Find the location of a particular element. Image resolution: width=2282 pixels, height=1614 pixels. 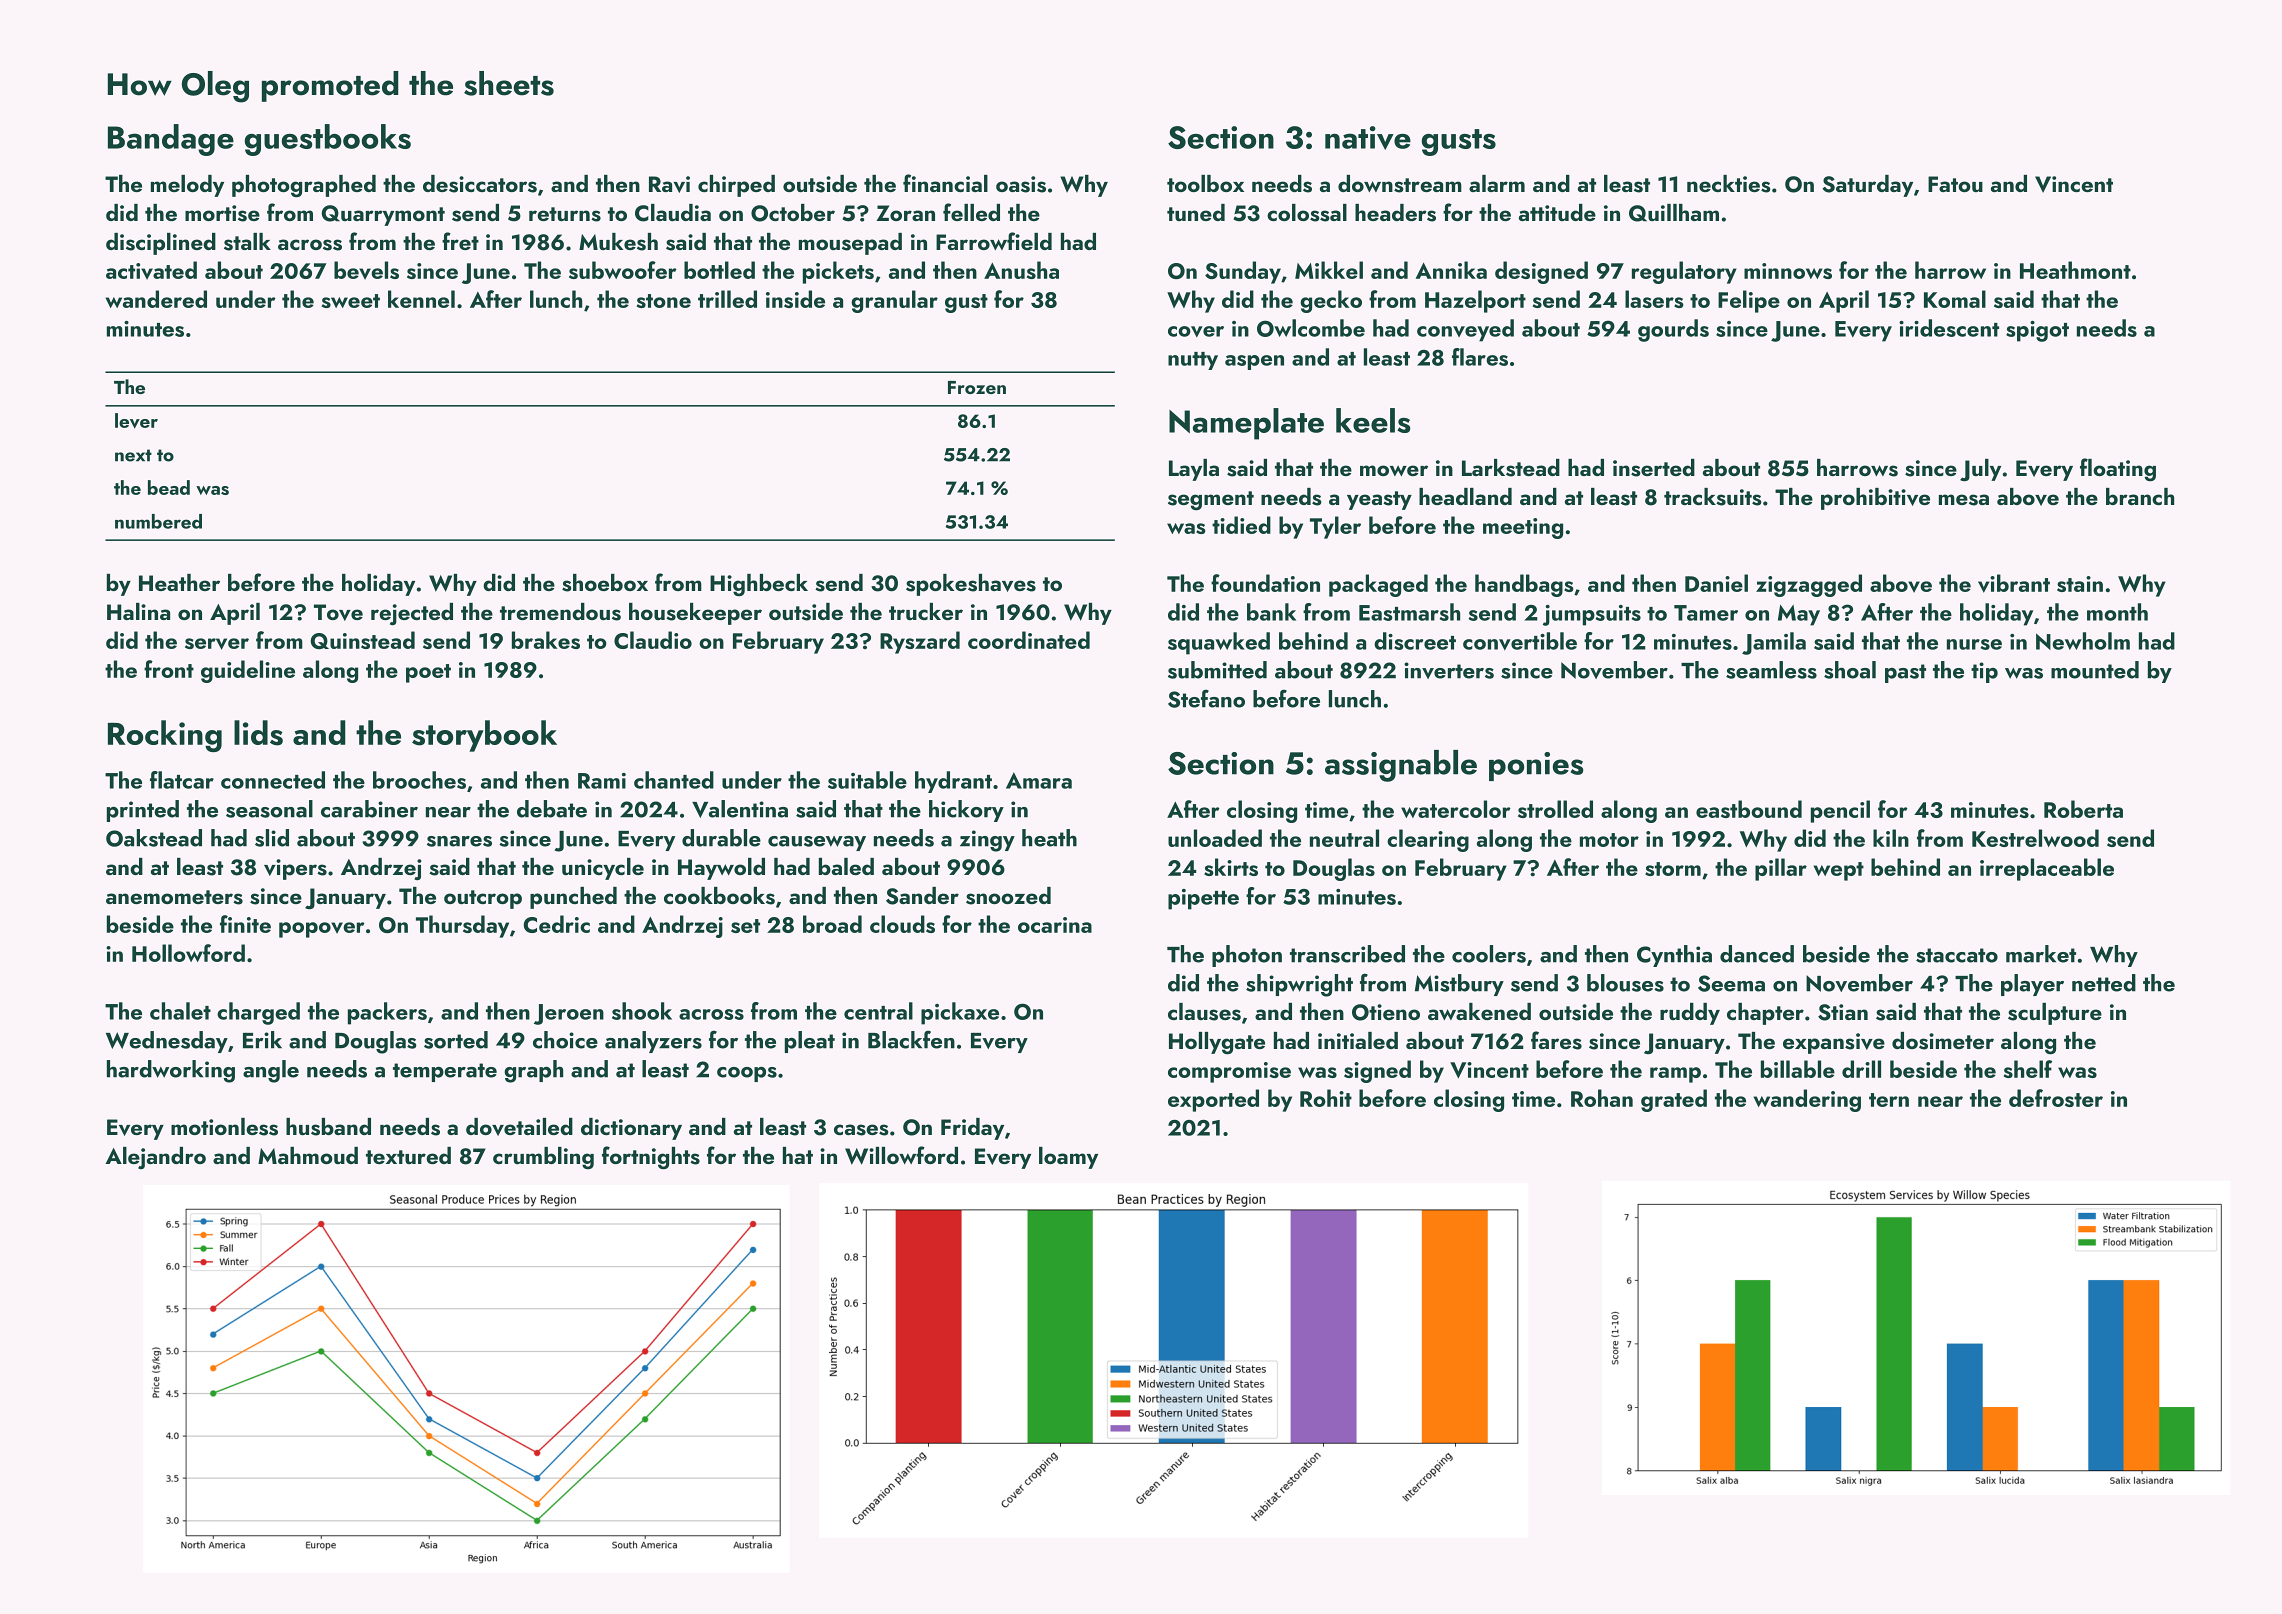

lever is located at coordinates (136, 421).
